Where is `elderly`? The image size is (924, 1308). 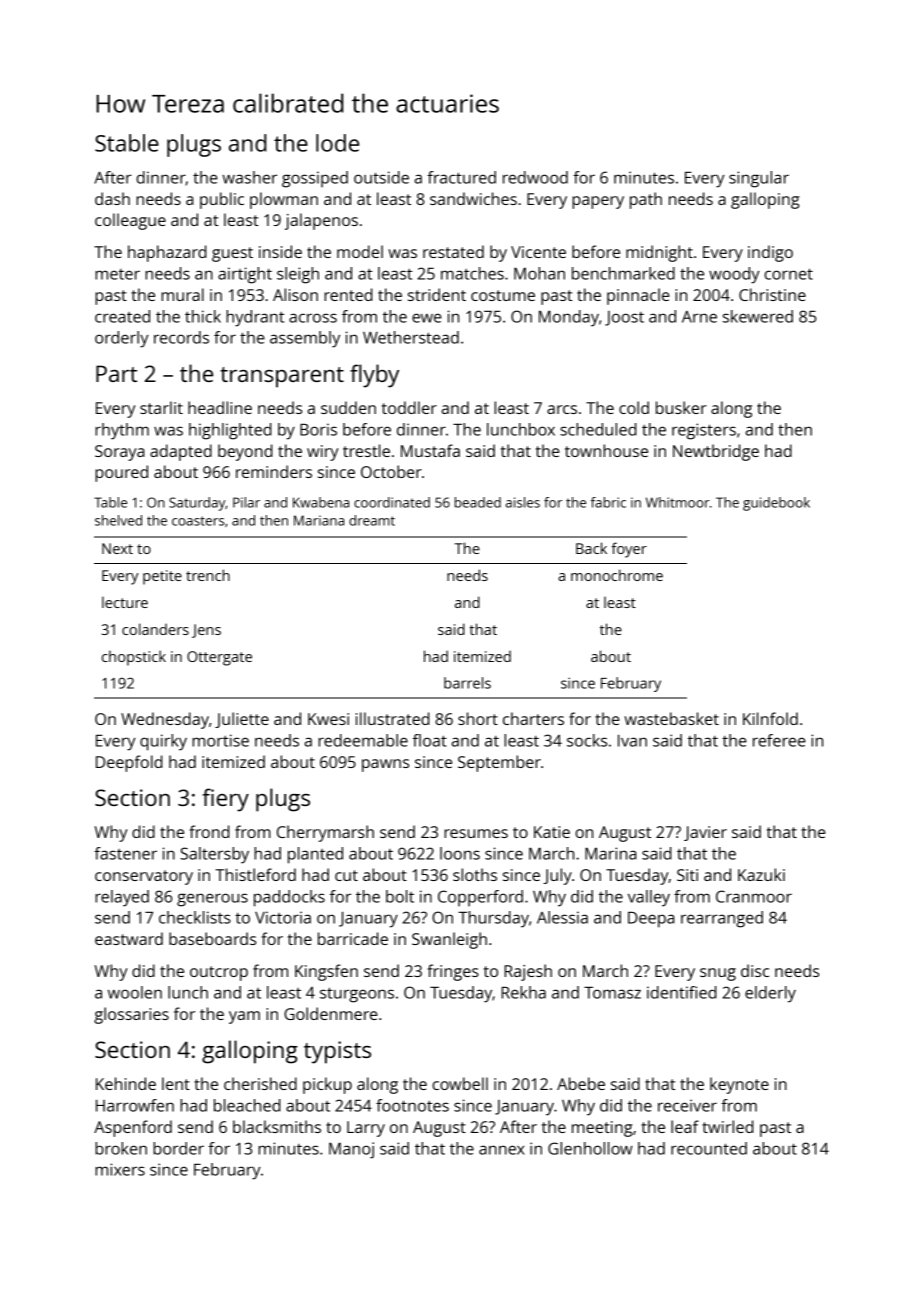
elderly is located at coordinates (770, 994).
